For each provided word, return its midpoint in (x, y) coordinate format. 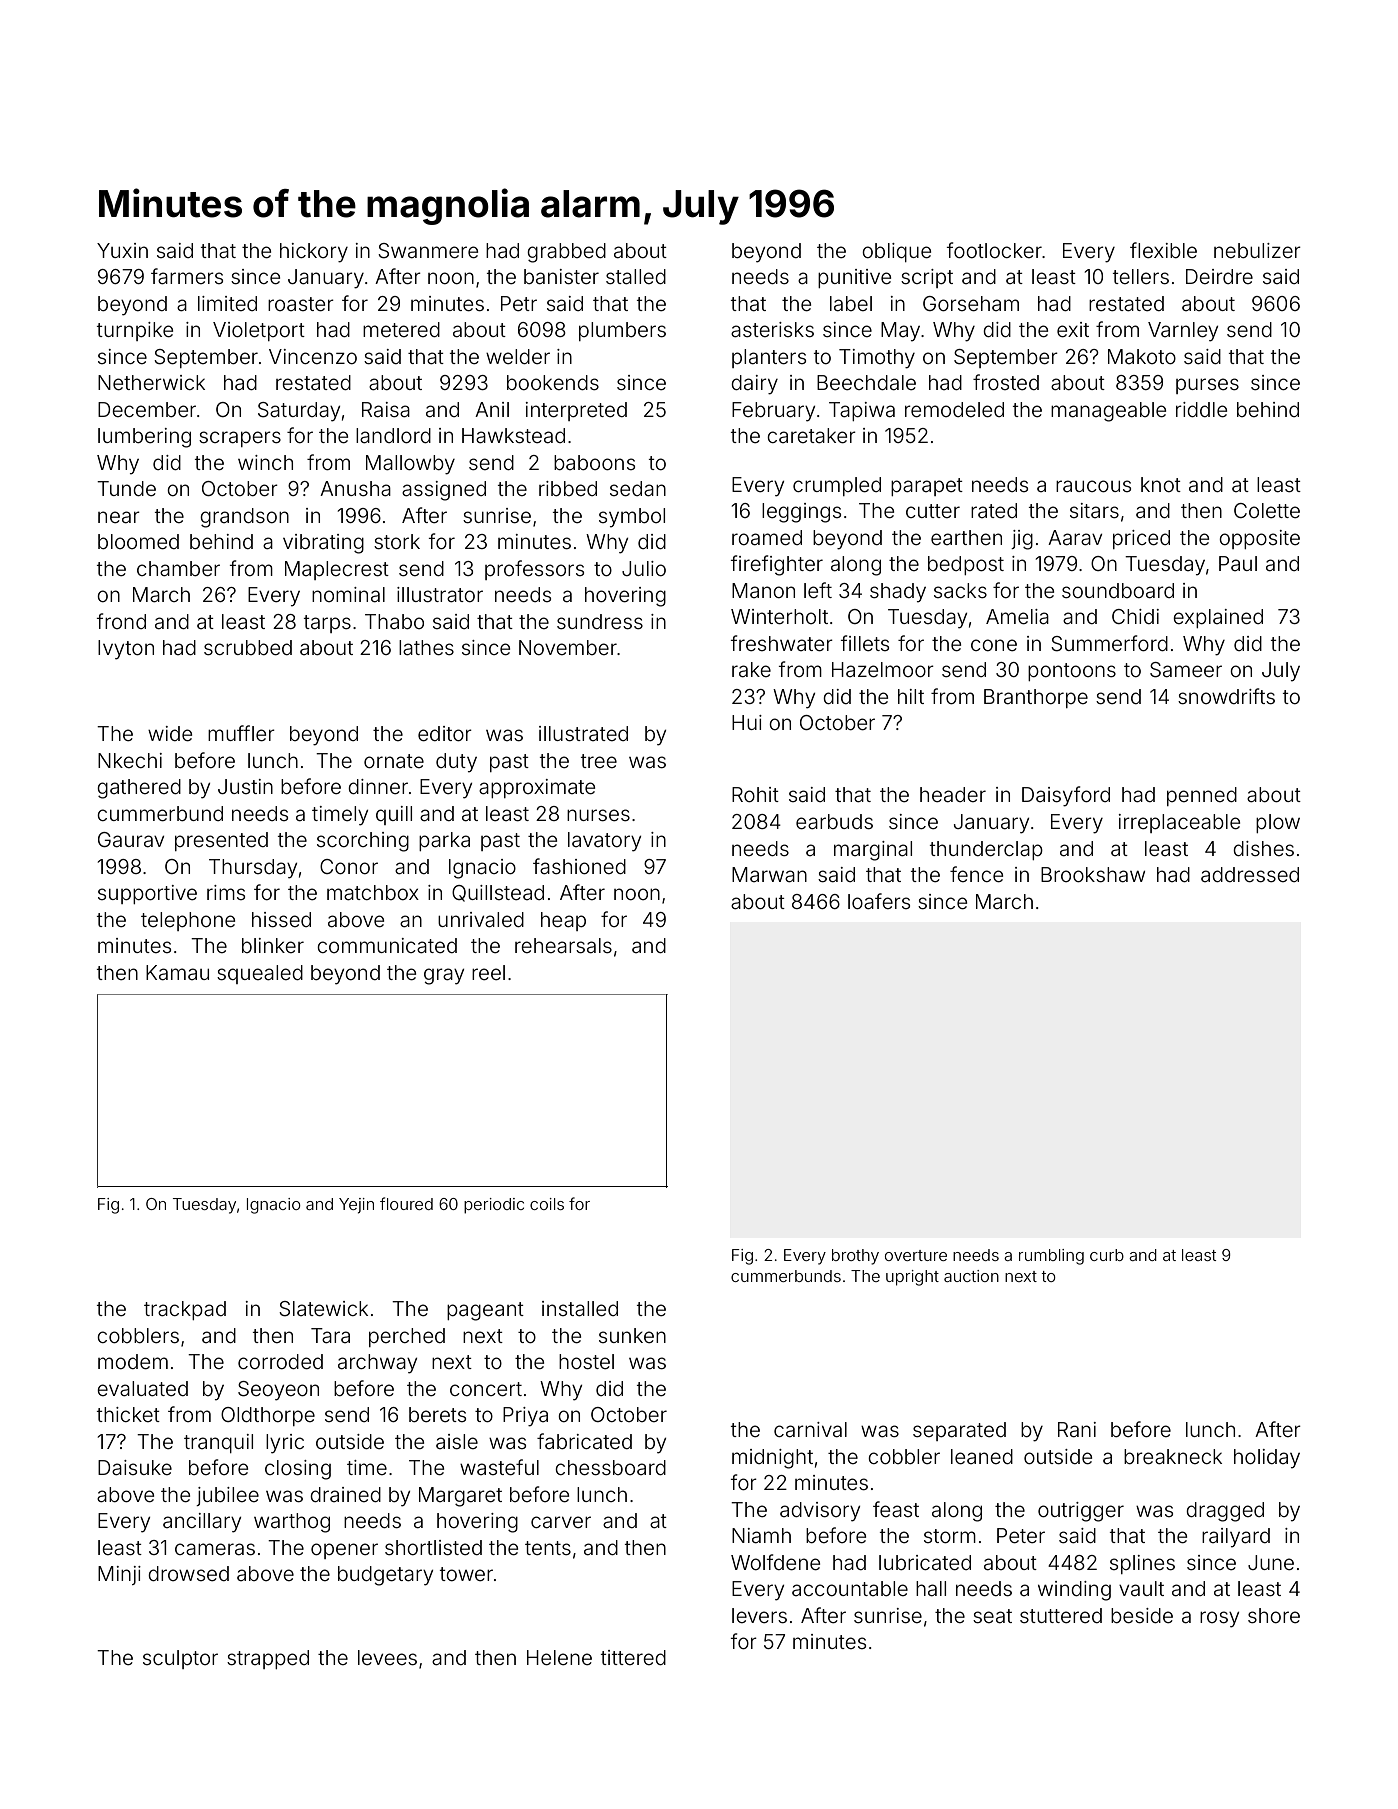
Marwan (769, 874)
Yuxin (122, 250)
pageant (485, 1311)
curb (1107, 1255)
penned (1202, 796)
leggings (801, 513)
